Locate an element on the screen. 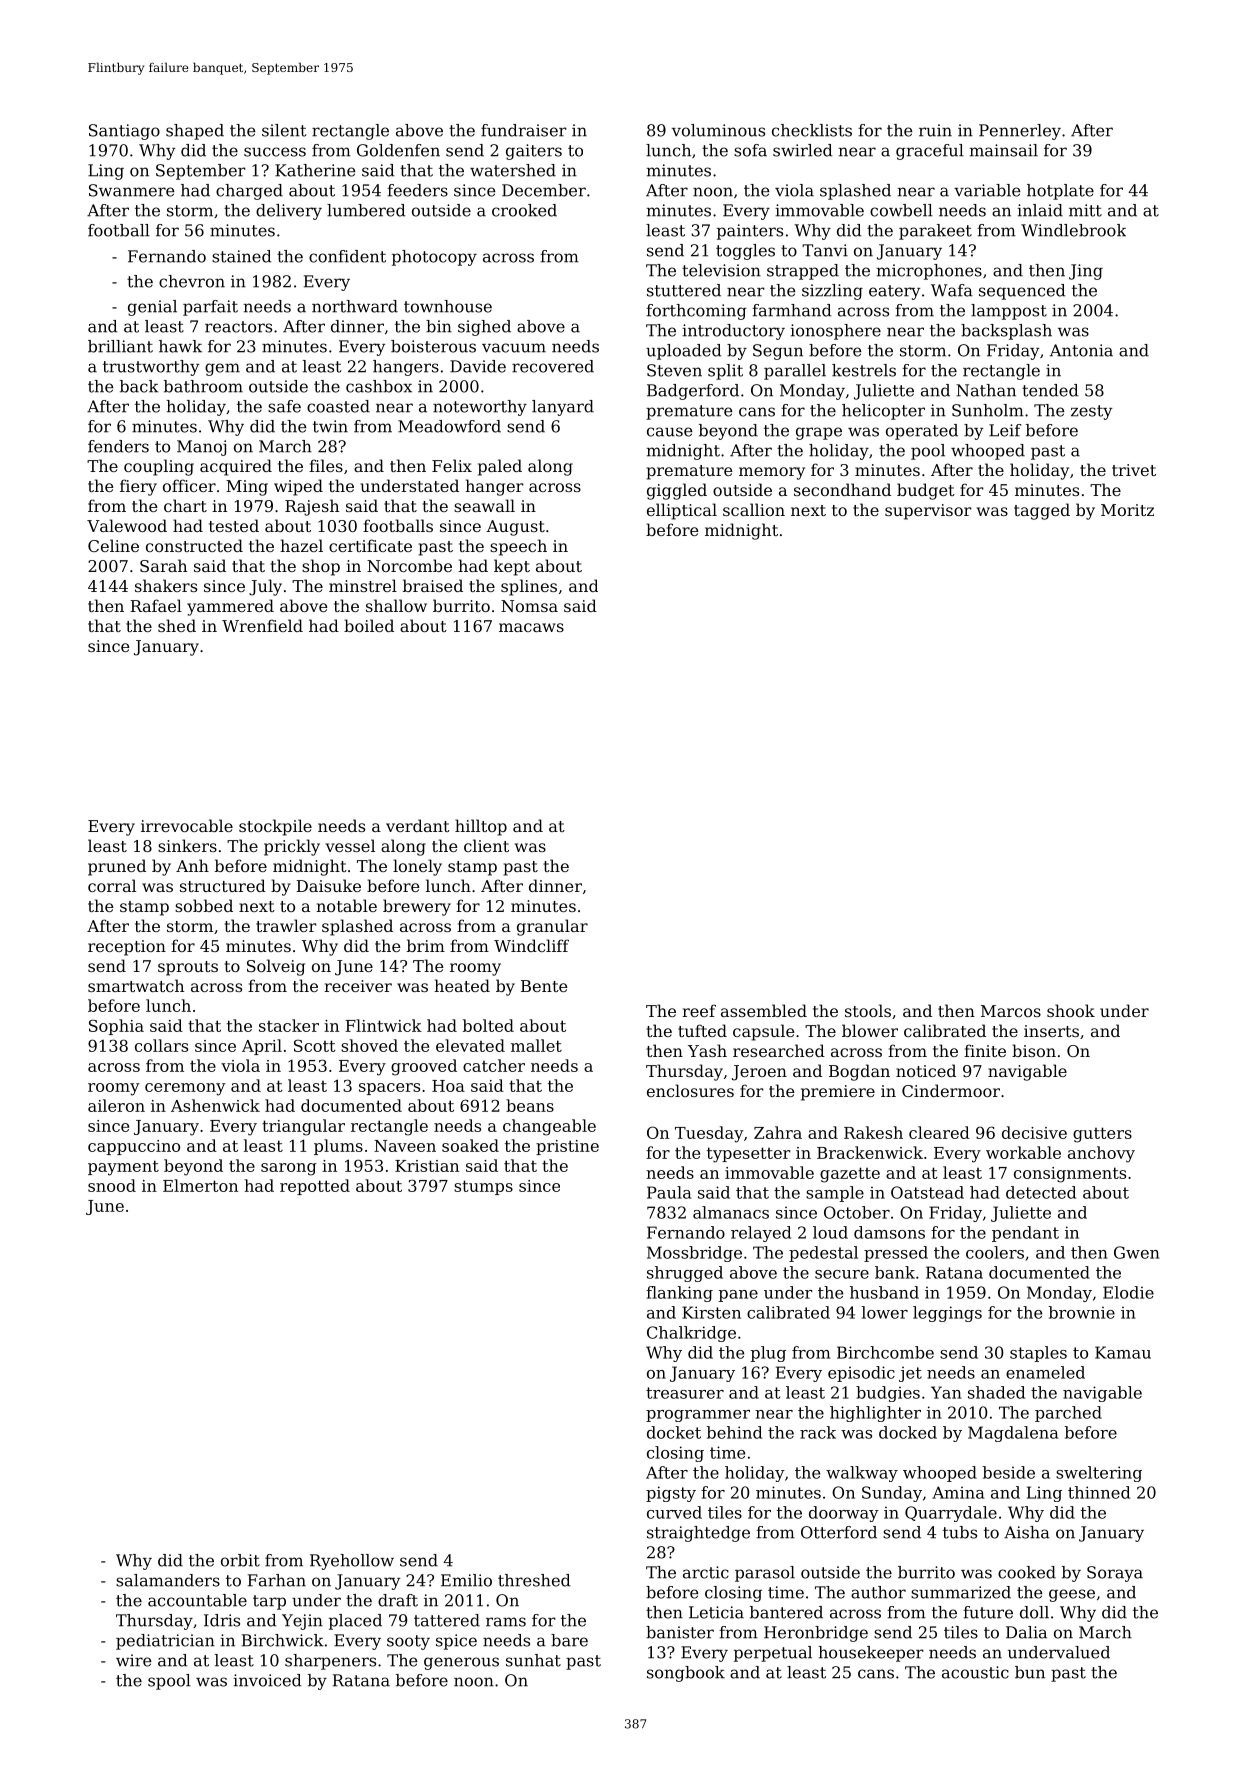 This screenshot has height=1765, width=1248. sofa is located at coordinates (750, 150).
